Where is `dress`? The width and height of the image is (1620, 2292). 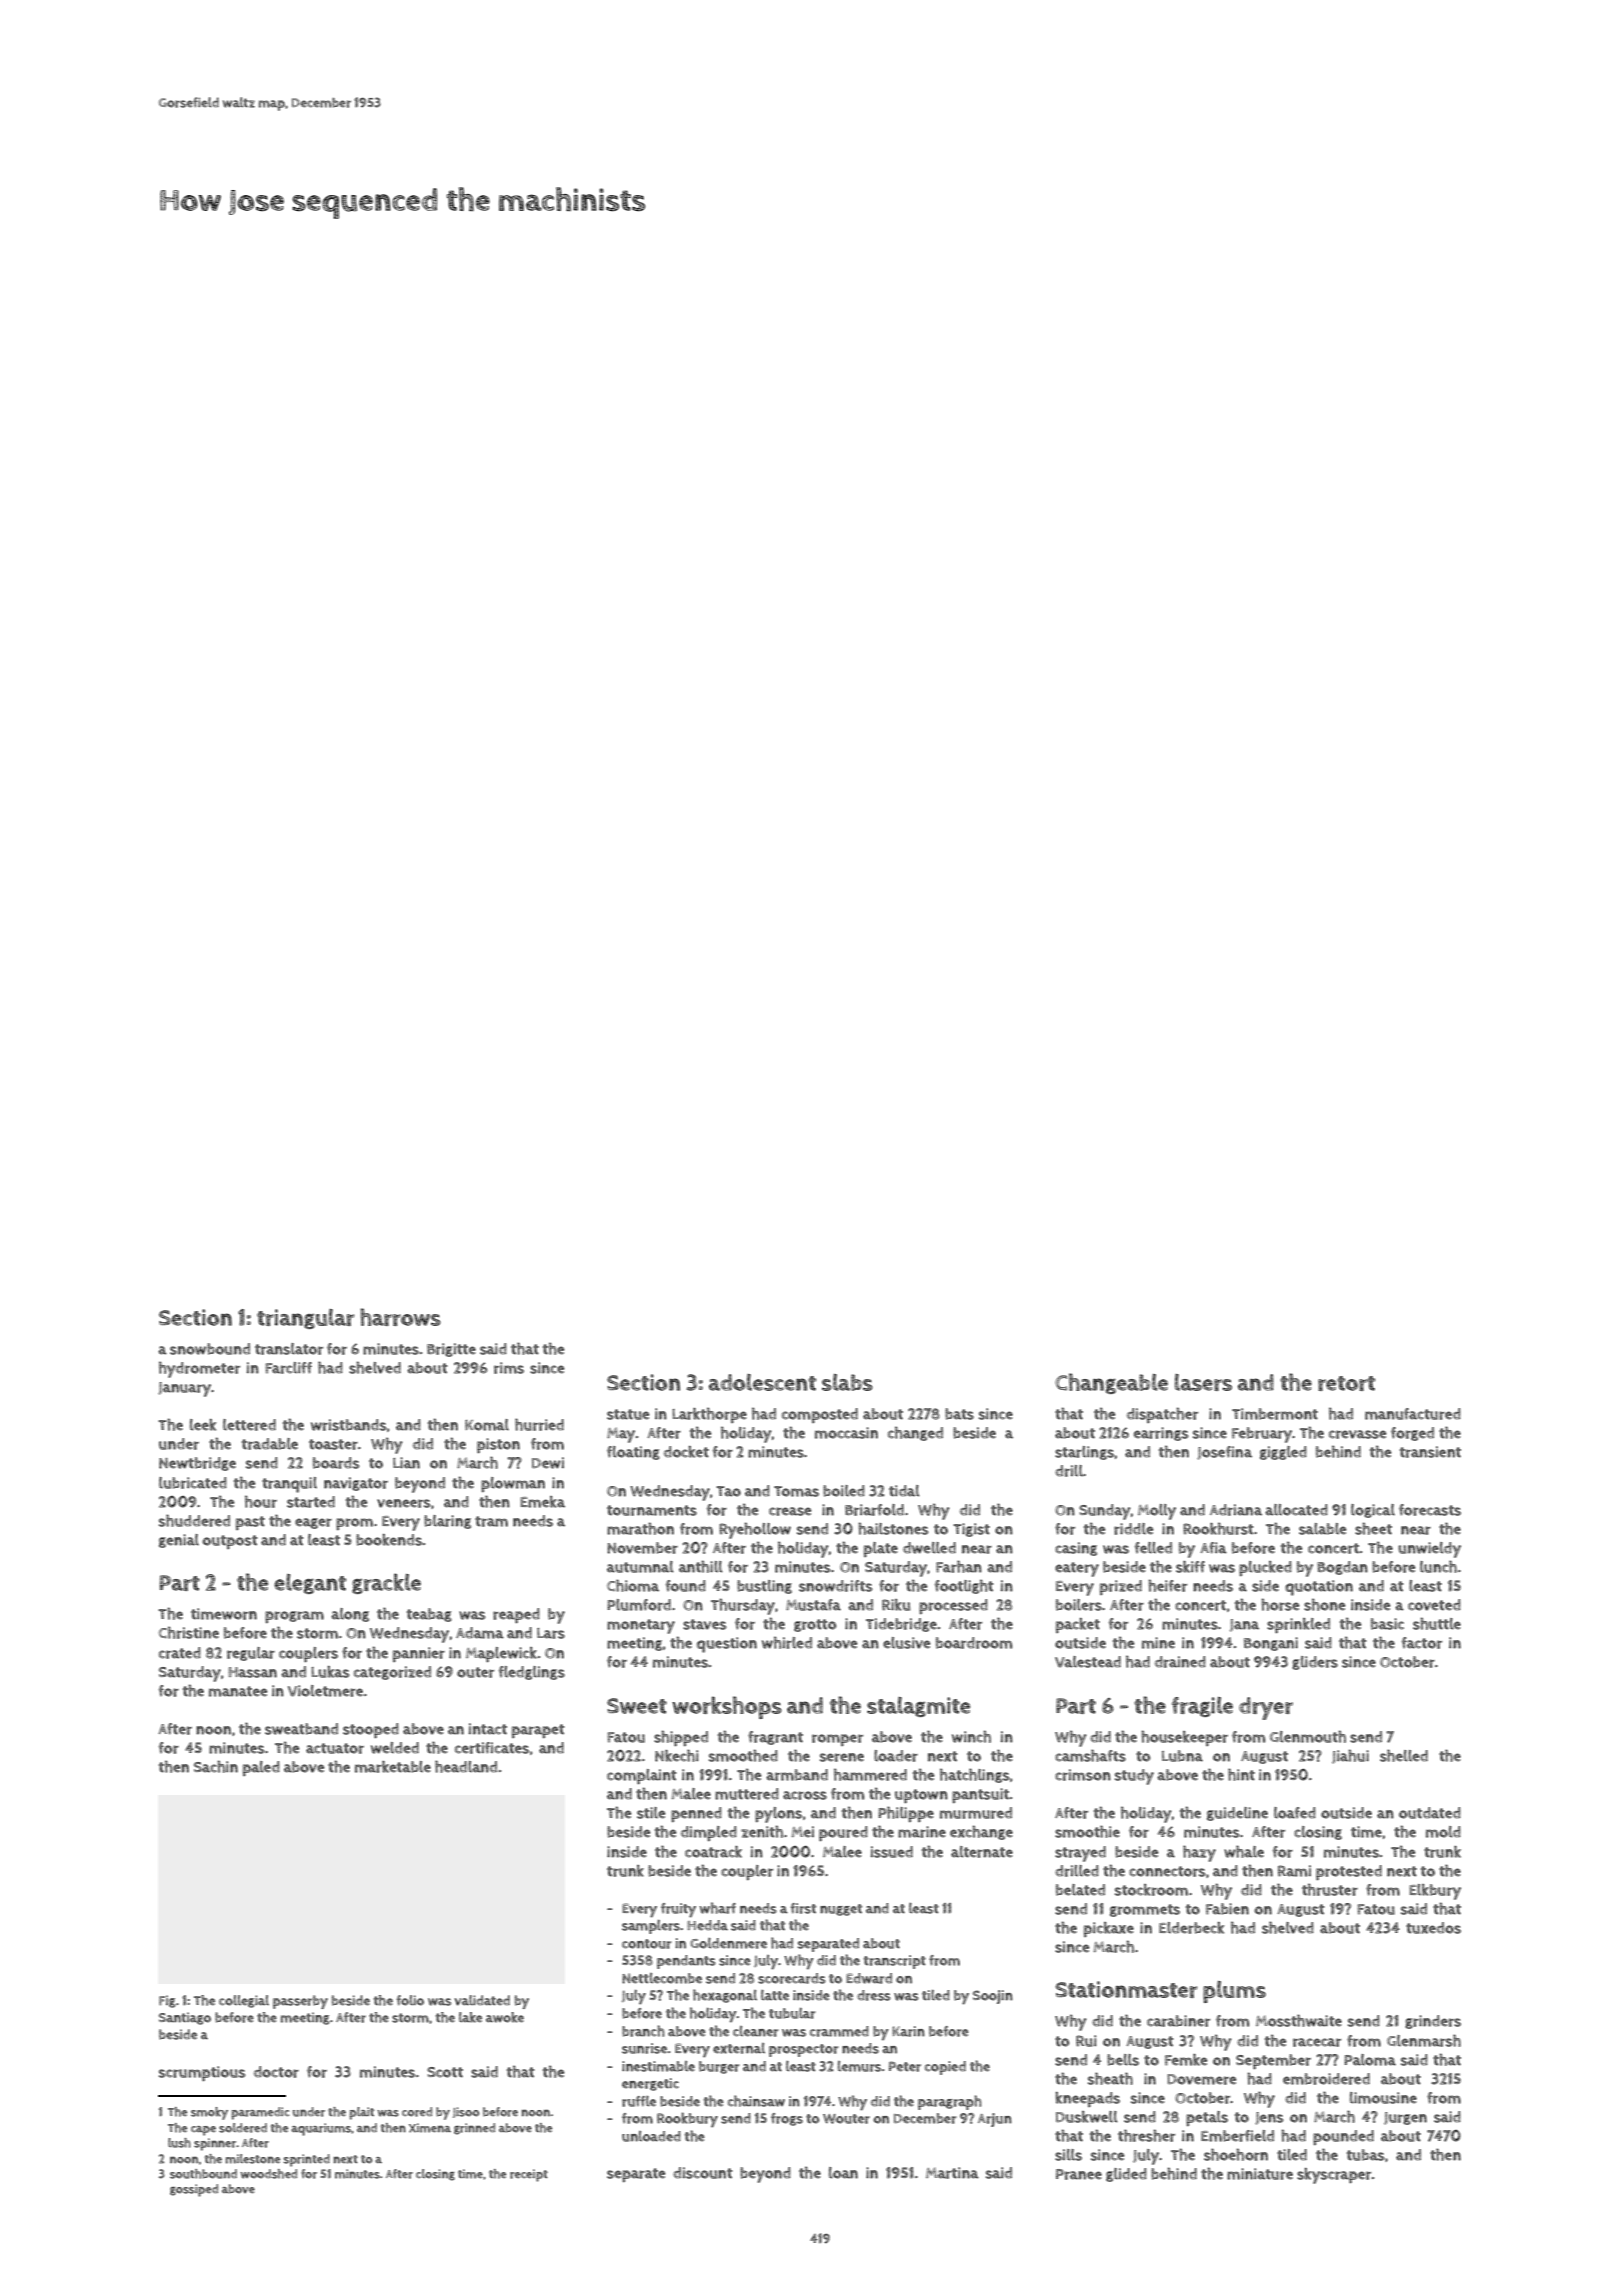
dress is located at coordinates (874, 1995).
